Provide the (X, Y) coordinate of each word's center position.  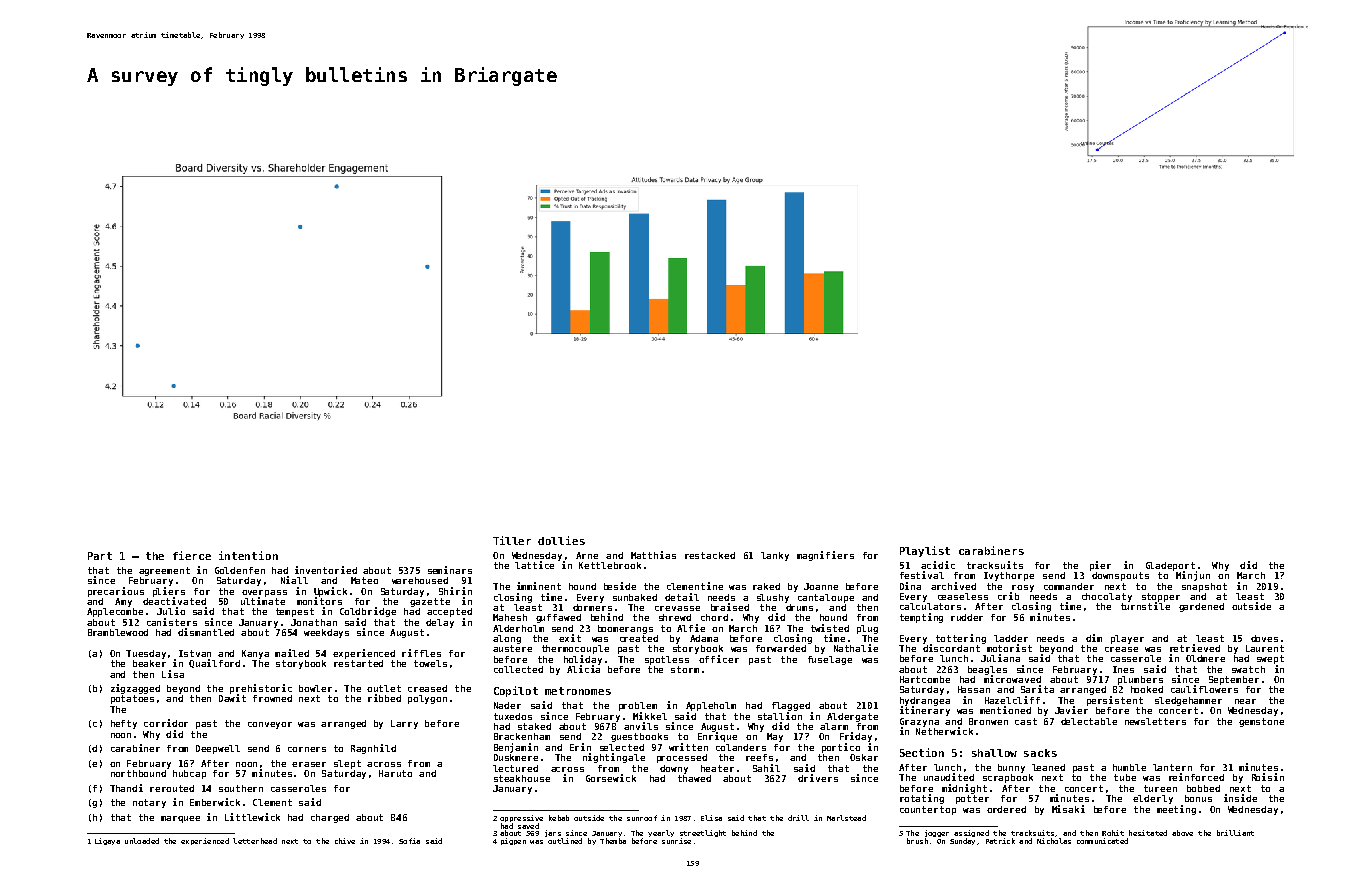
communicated (1102, 841)
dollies (561, 540)
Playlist (925, 551)
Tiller (512, 540)
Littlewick (252, 817)
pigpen (513, 841)
